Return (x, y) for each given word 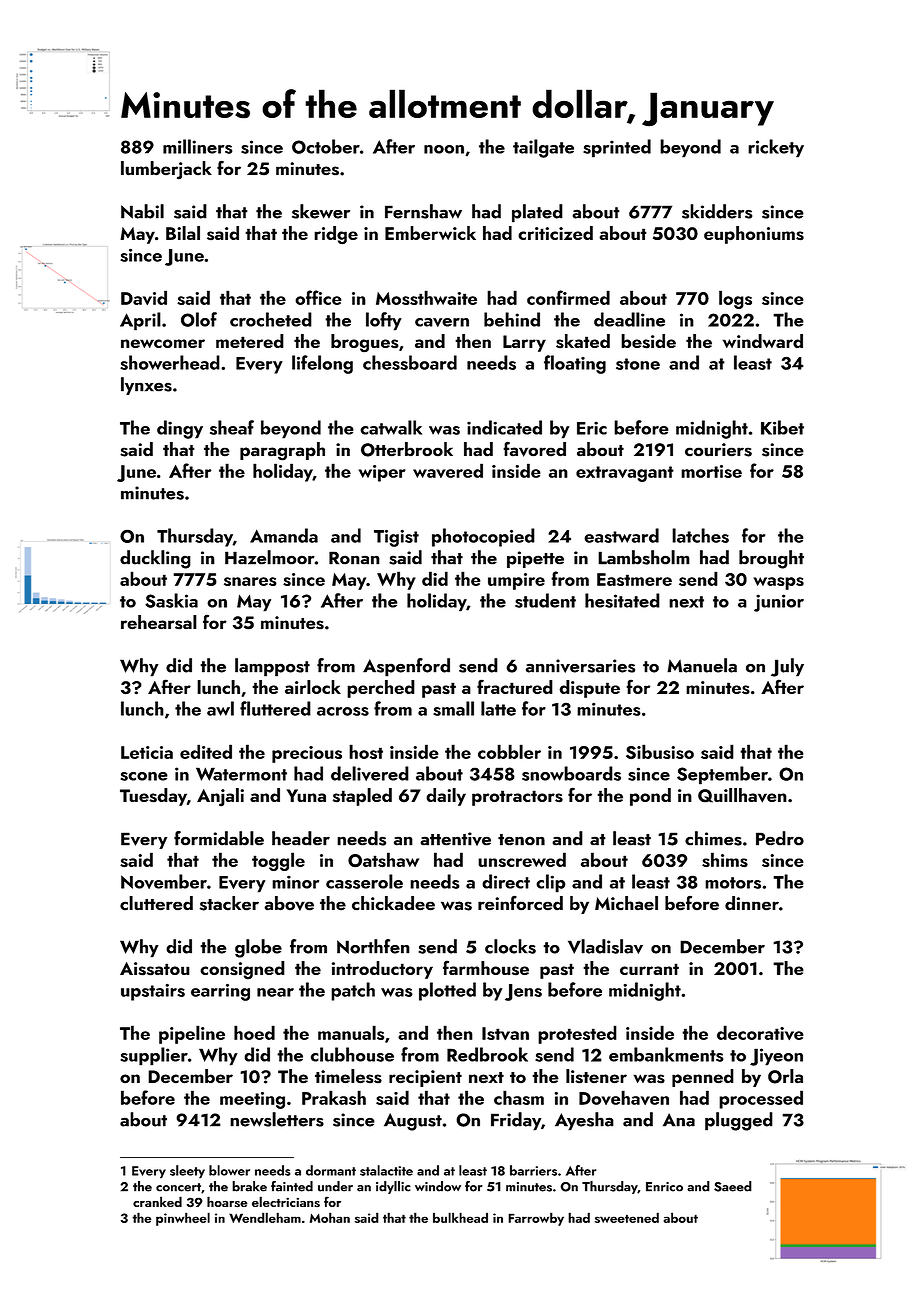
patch (353, 991)
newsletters (277, 1119)
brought (771, 559)
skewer (321, 211)
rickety (776, 148)
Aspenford (406, 667)
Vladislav (605, 946)
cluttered (156, 903)
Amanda (284, 535)
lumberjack (166, 170)
